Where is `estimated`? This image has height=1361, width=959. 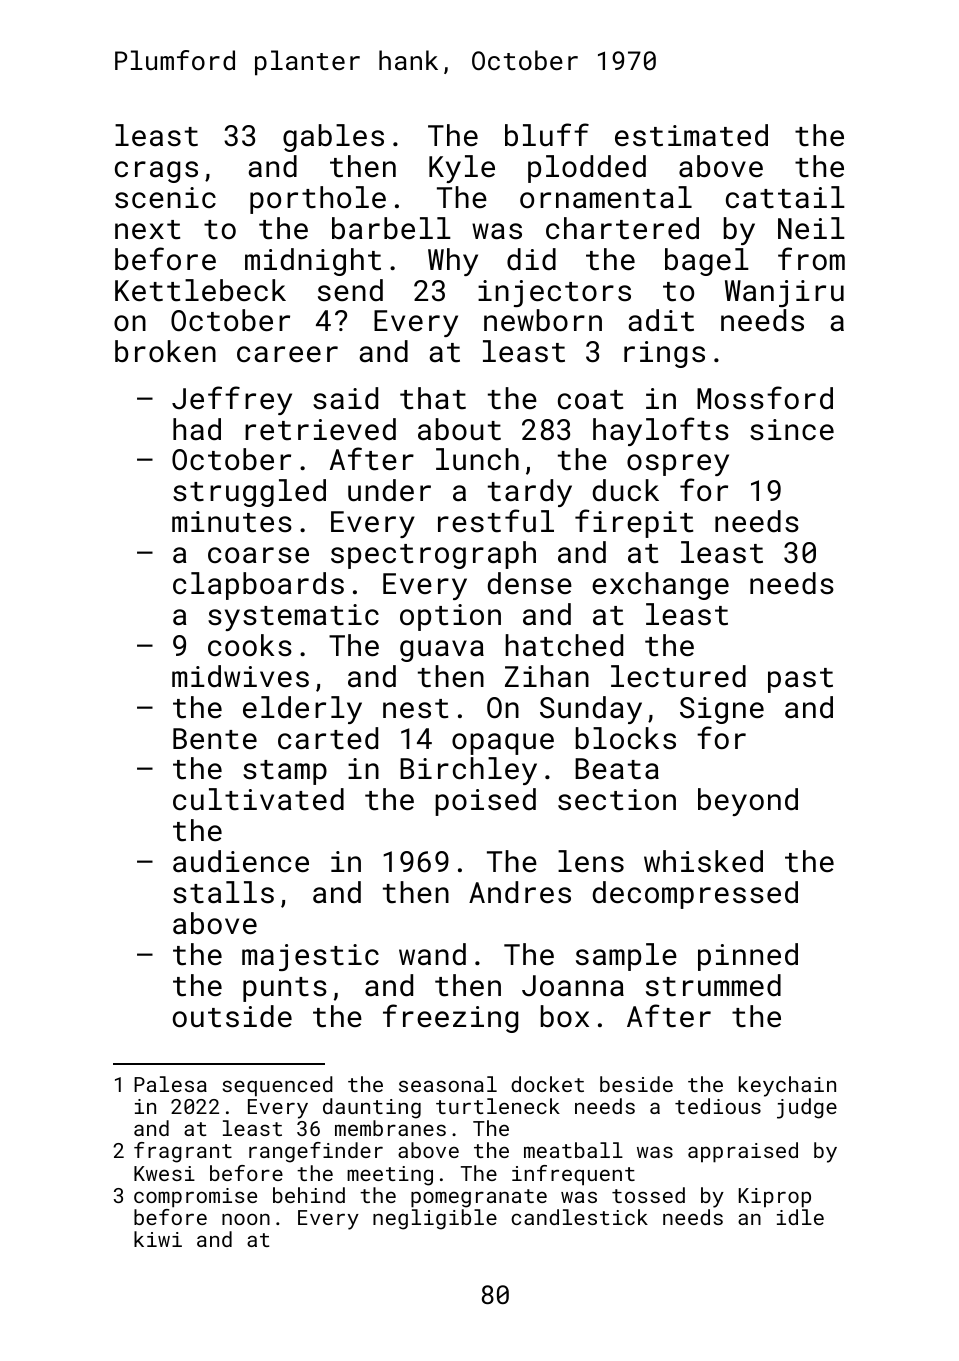 estimated is located at coordinates (691, 135).
